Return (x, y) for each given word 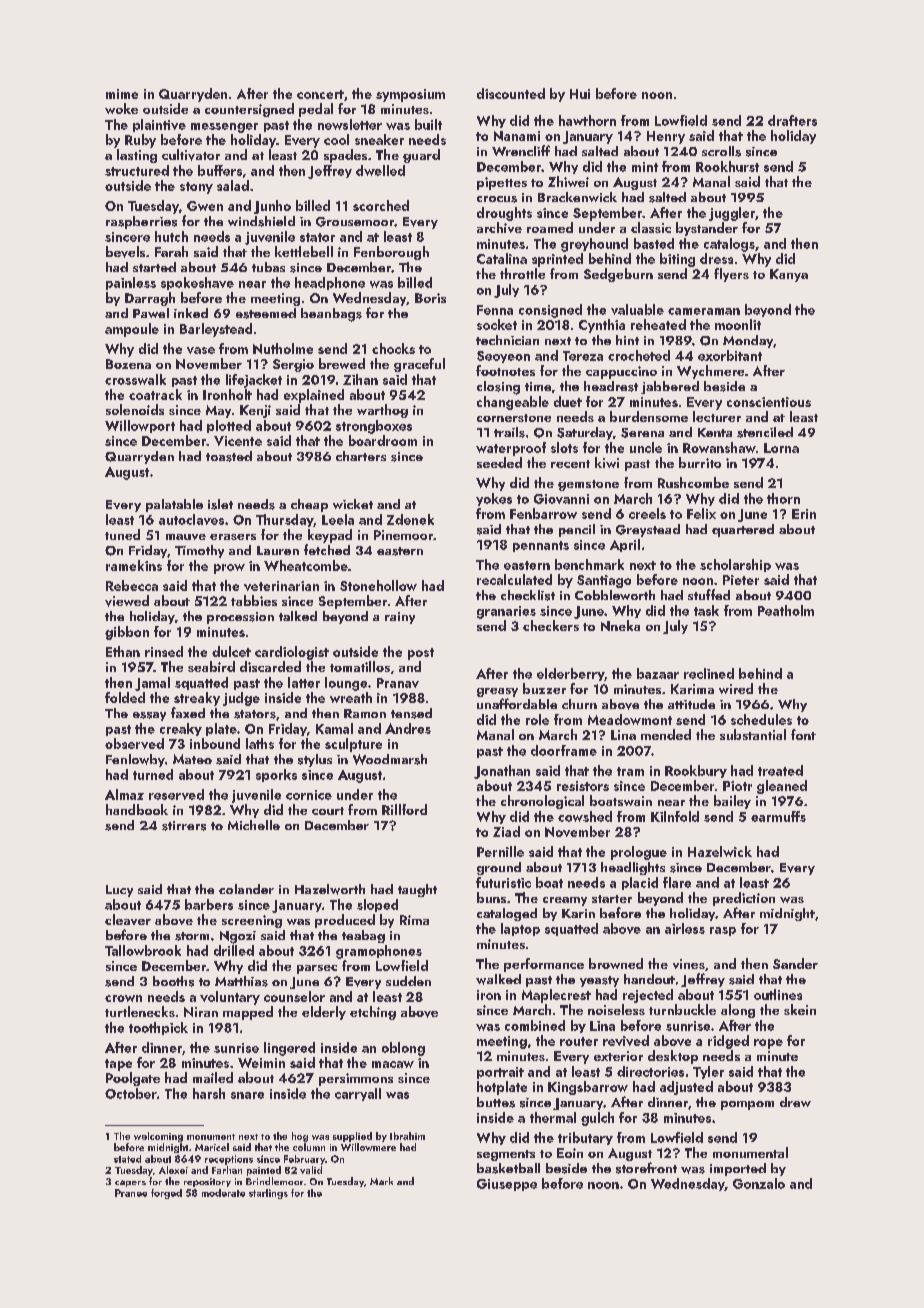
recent (570, 464)
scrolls (721, 151)
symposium (410, 95)
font (803, 734)
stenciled (765, 432)
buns (491, 897)
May (218, 411)
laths (260, 743)
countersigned (249, 110)
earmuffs (778, 816)
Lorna (781, 448)
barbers (209, 904)
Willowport (140, 426)
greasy (497, 692)
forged (166, 1194)
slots (564, 447)
